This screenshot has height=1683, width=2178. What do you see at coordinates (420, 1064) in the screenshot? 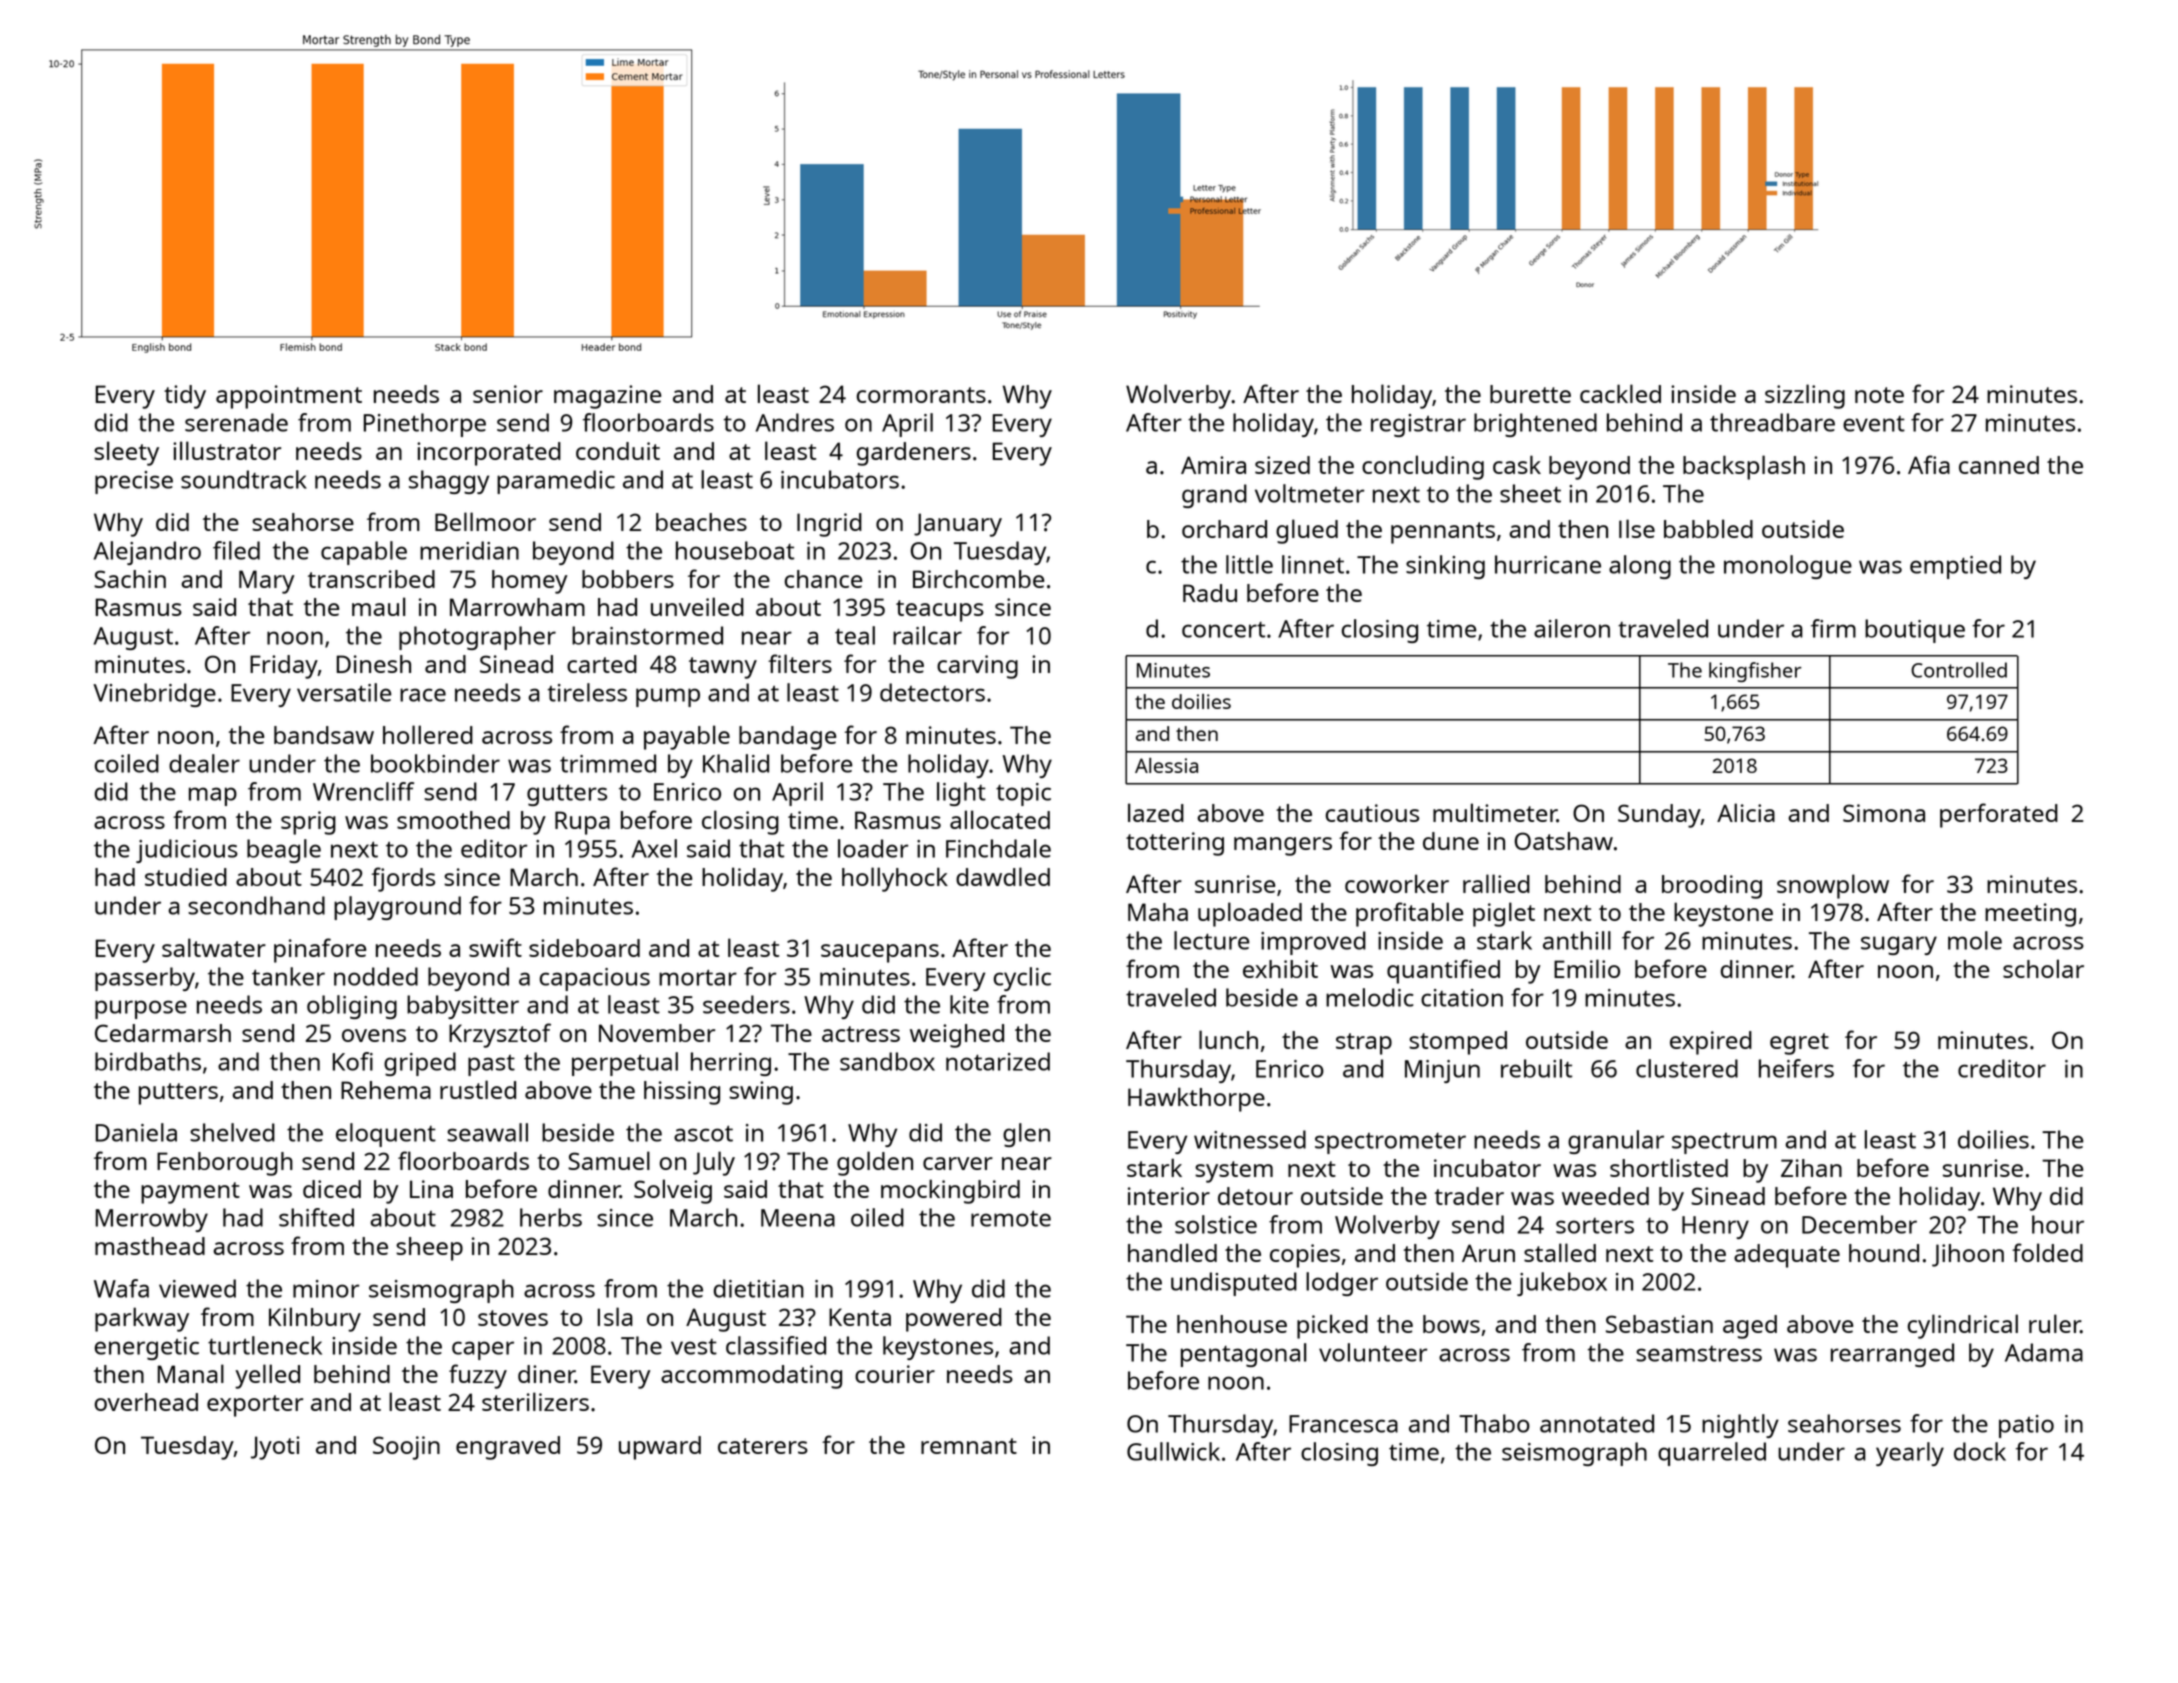
I see `griped` at bounding box center [420, 1064].
